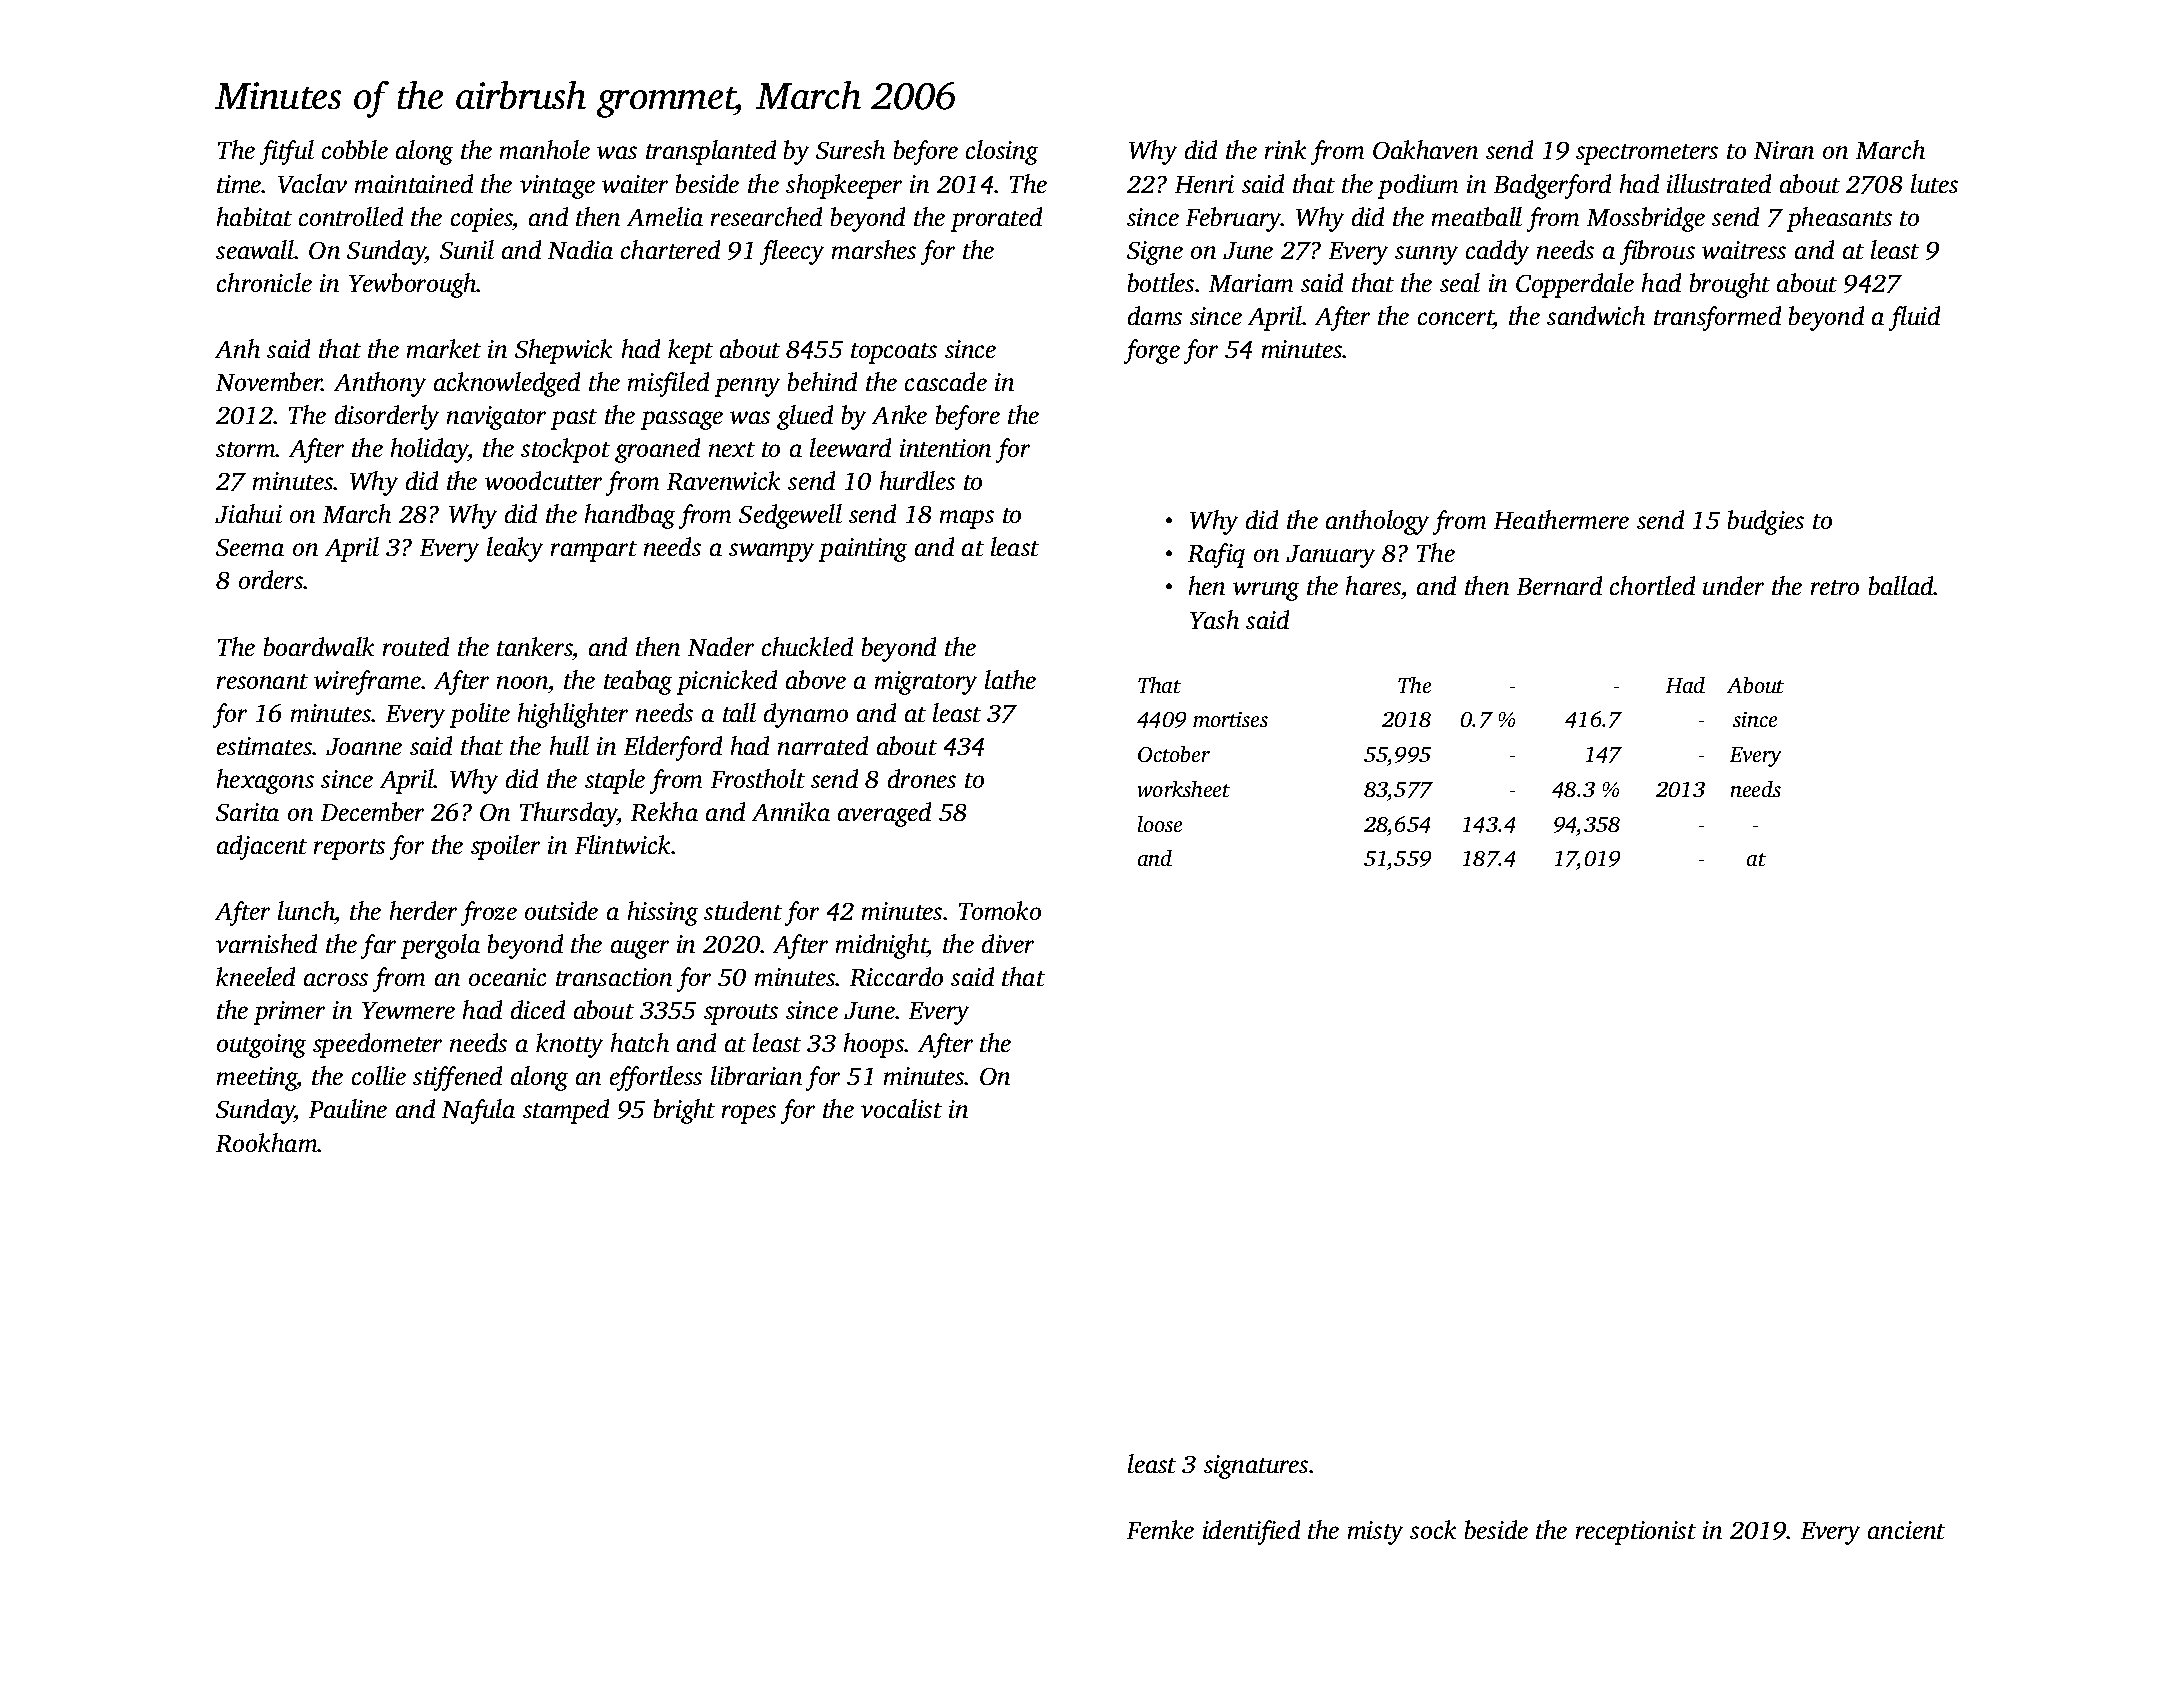 The width and height of the screenshot is (2178, 1683). I want to click on lathe, so click(1010, 679).
